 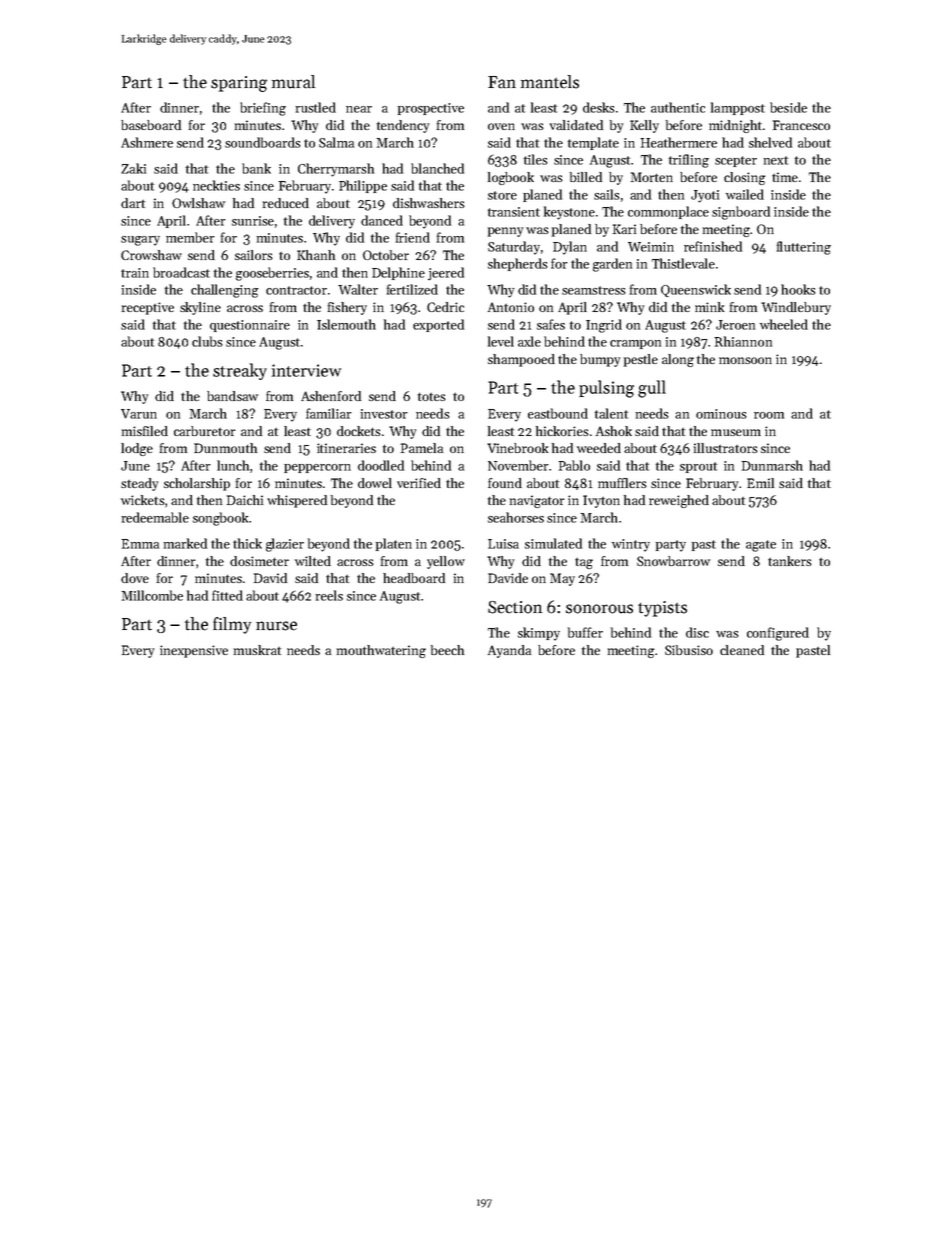 What do you see at coordinates (384, 414) in the screenshot?
I see `investor` at bounding box center [384, 414].
